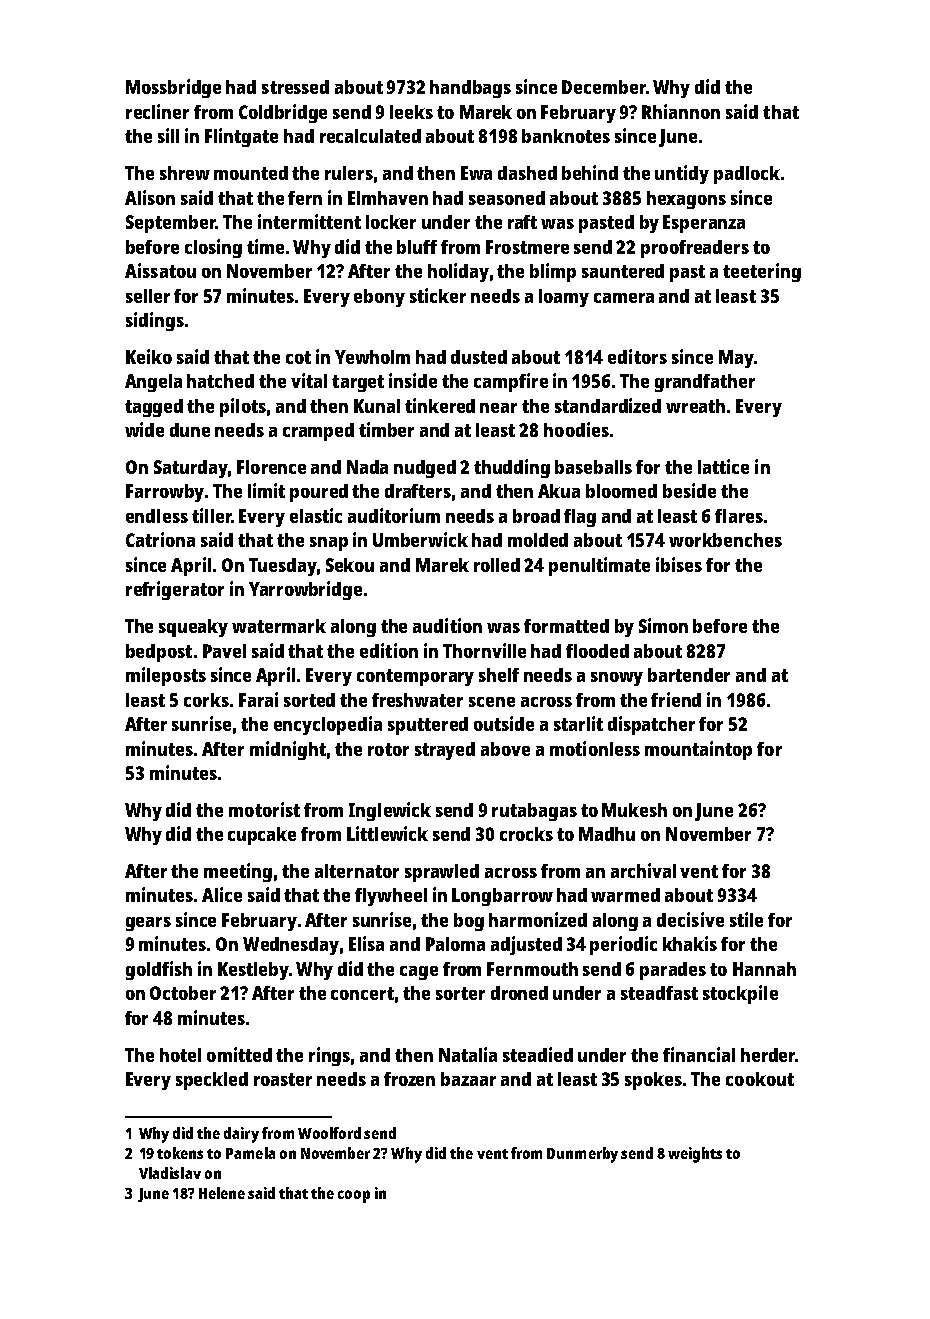 The image size is (930, 1319). I want to click on Helene, so click(222, 1193).
